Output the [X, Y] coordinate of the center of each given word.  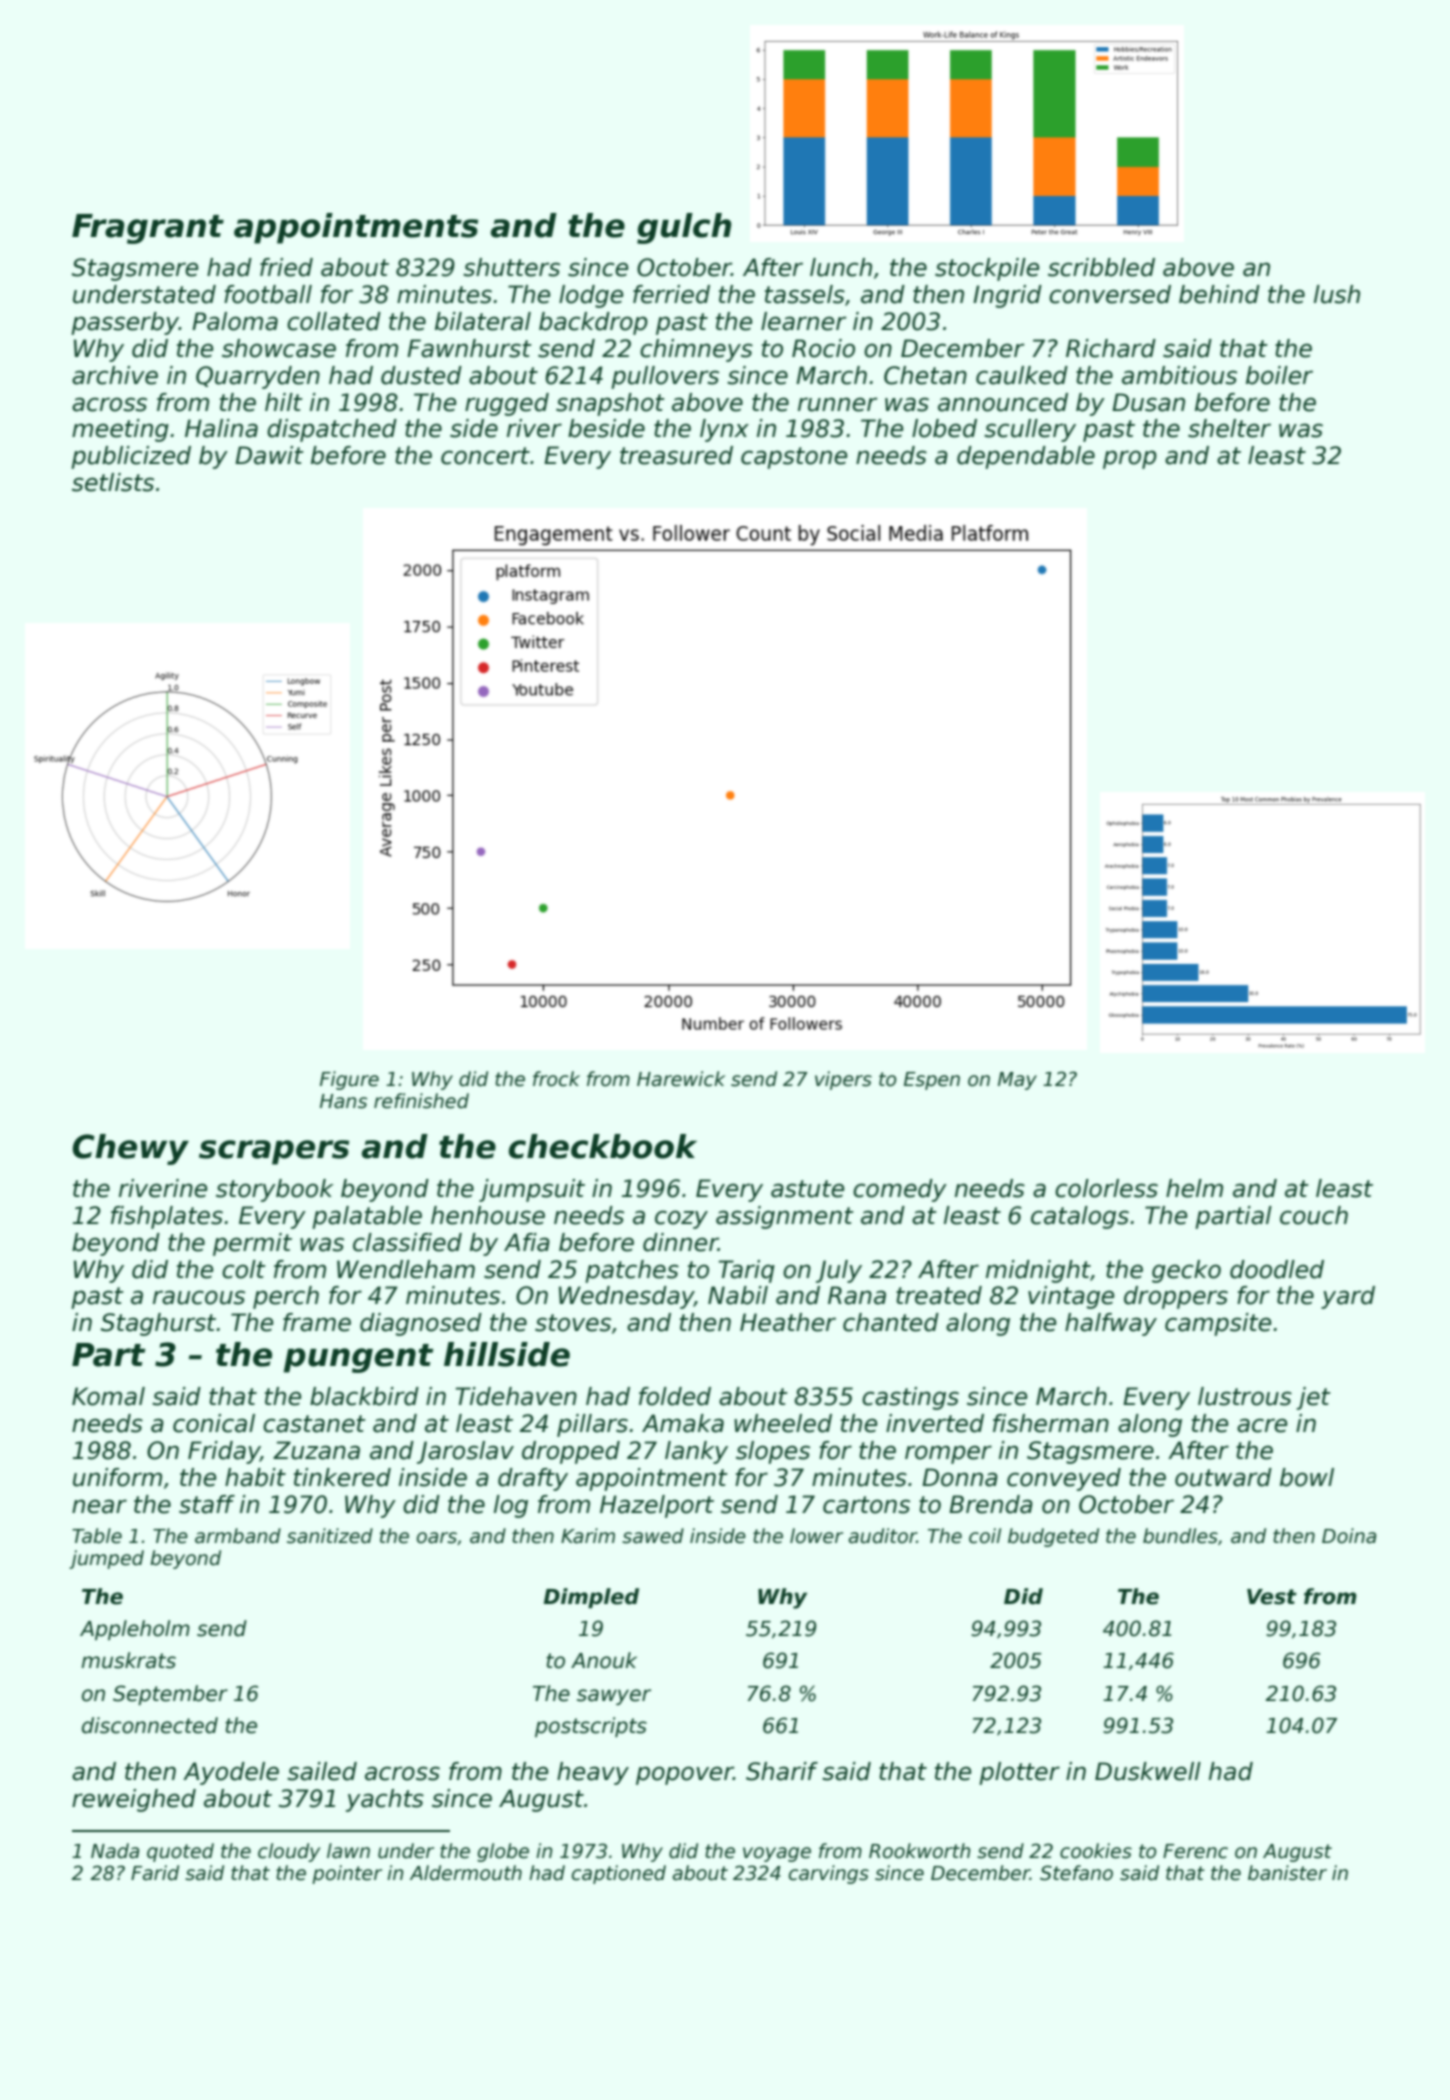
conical [214, 1423]
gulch [684, 228]
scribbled [1101, 267]
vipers [843, 1080]
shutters [511, 267]
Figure [349, 1080]
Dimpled [591, 1598]
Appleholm [135, 1630]
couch [1314, 1215]
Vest [1272, 1597]
